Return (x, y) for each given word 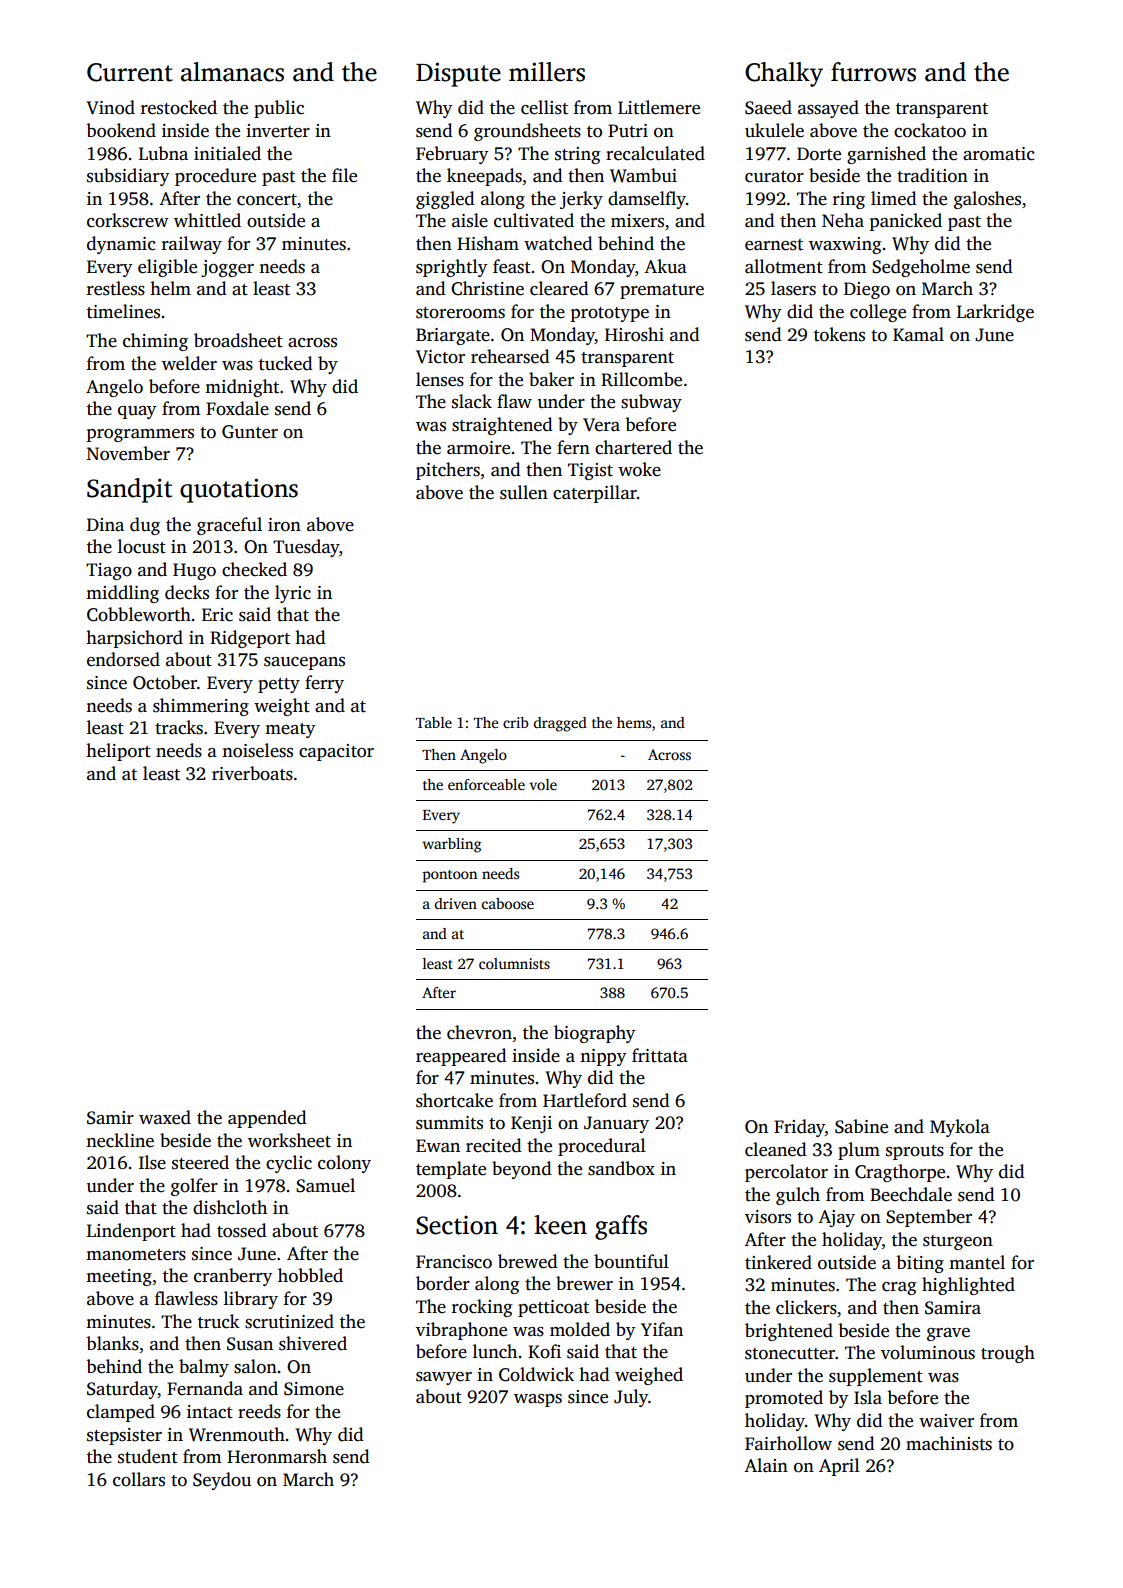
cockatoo (930, 130)
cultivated (534, 220)
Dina (105, 524)
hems (634, 722)
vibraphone (461, 1331)
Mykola (960, 1128)
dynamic (121, 245)
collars (139, 1479)
